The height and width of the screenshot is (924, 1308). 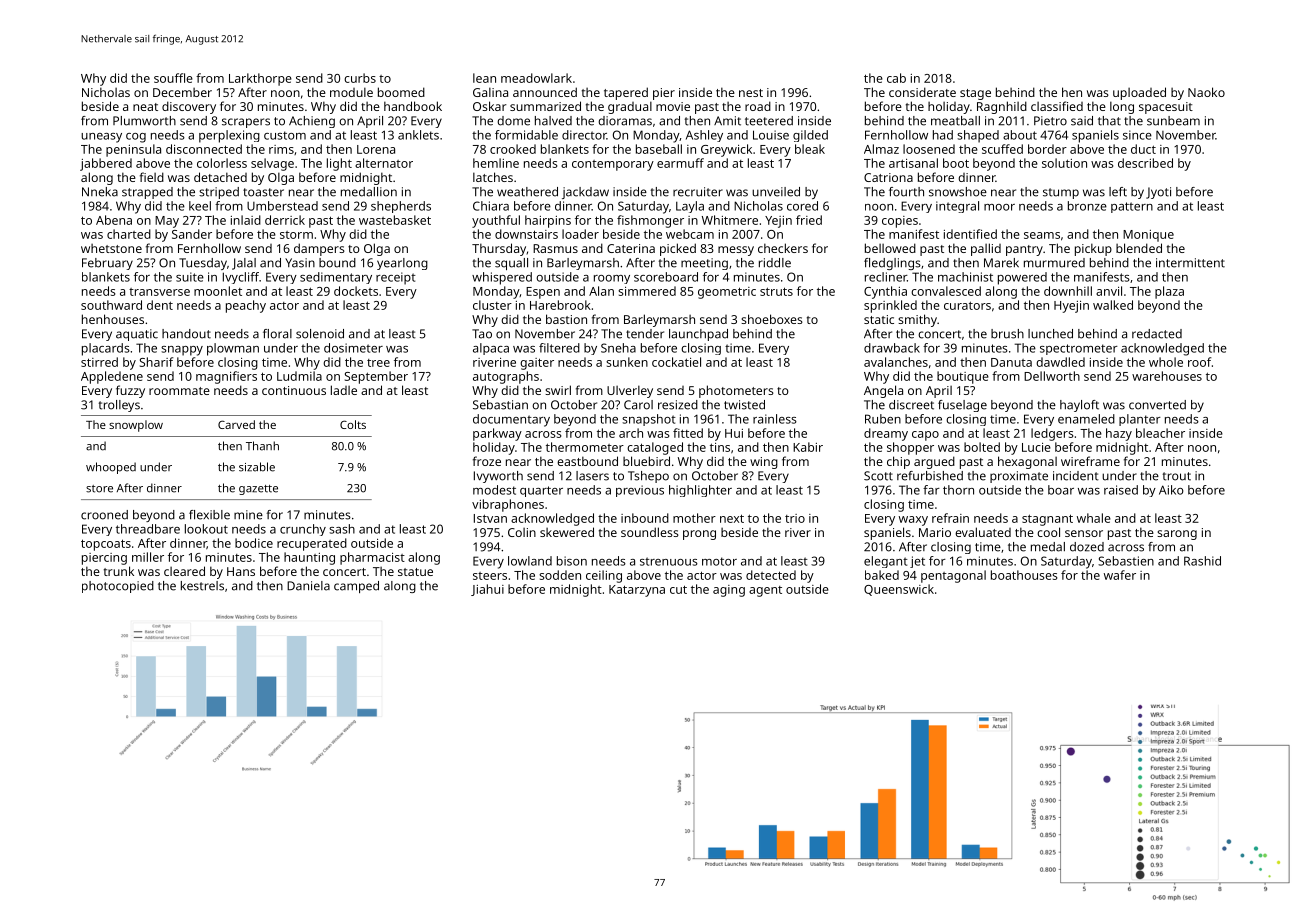 What do you see at coordinates (555, 248) in the screenshot?
I see `Rasmus` at bounding box center [555, 248].
